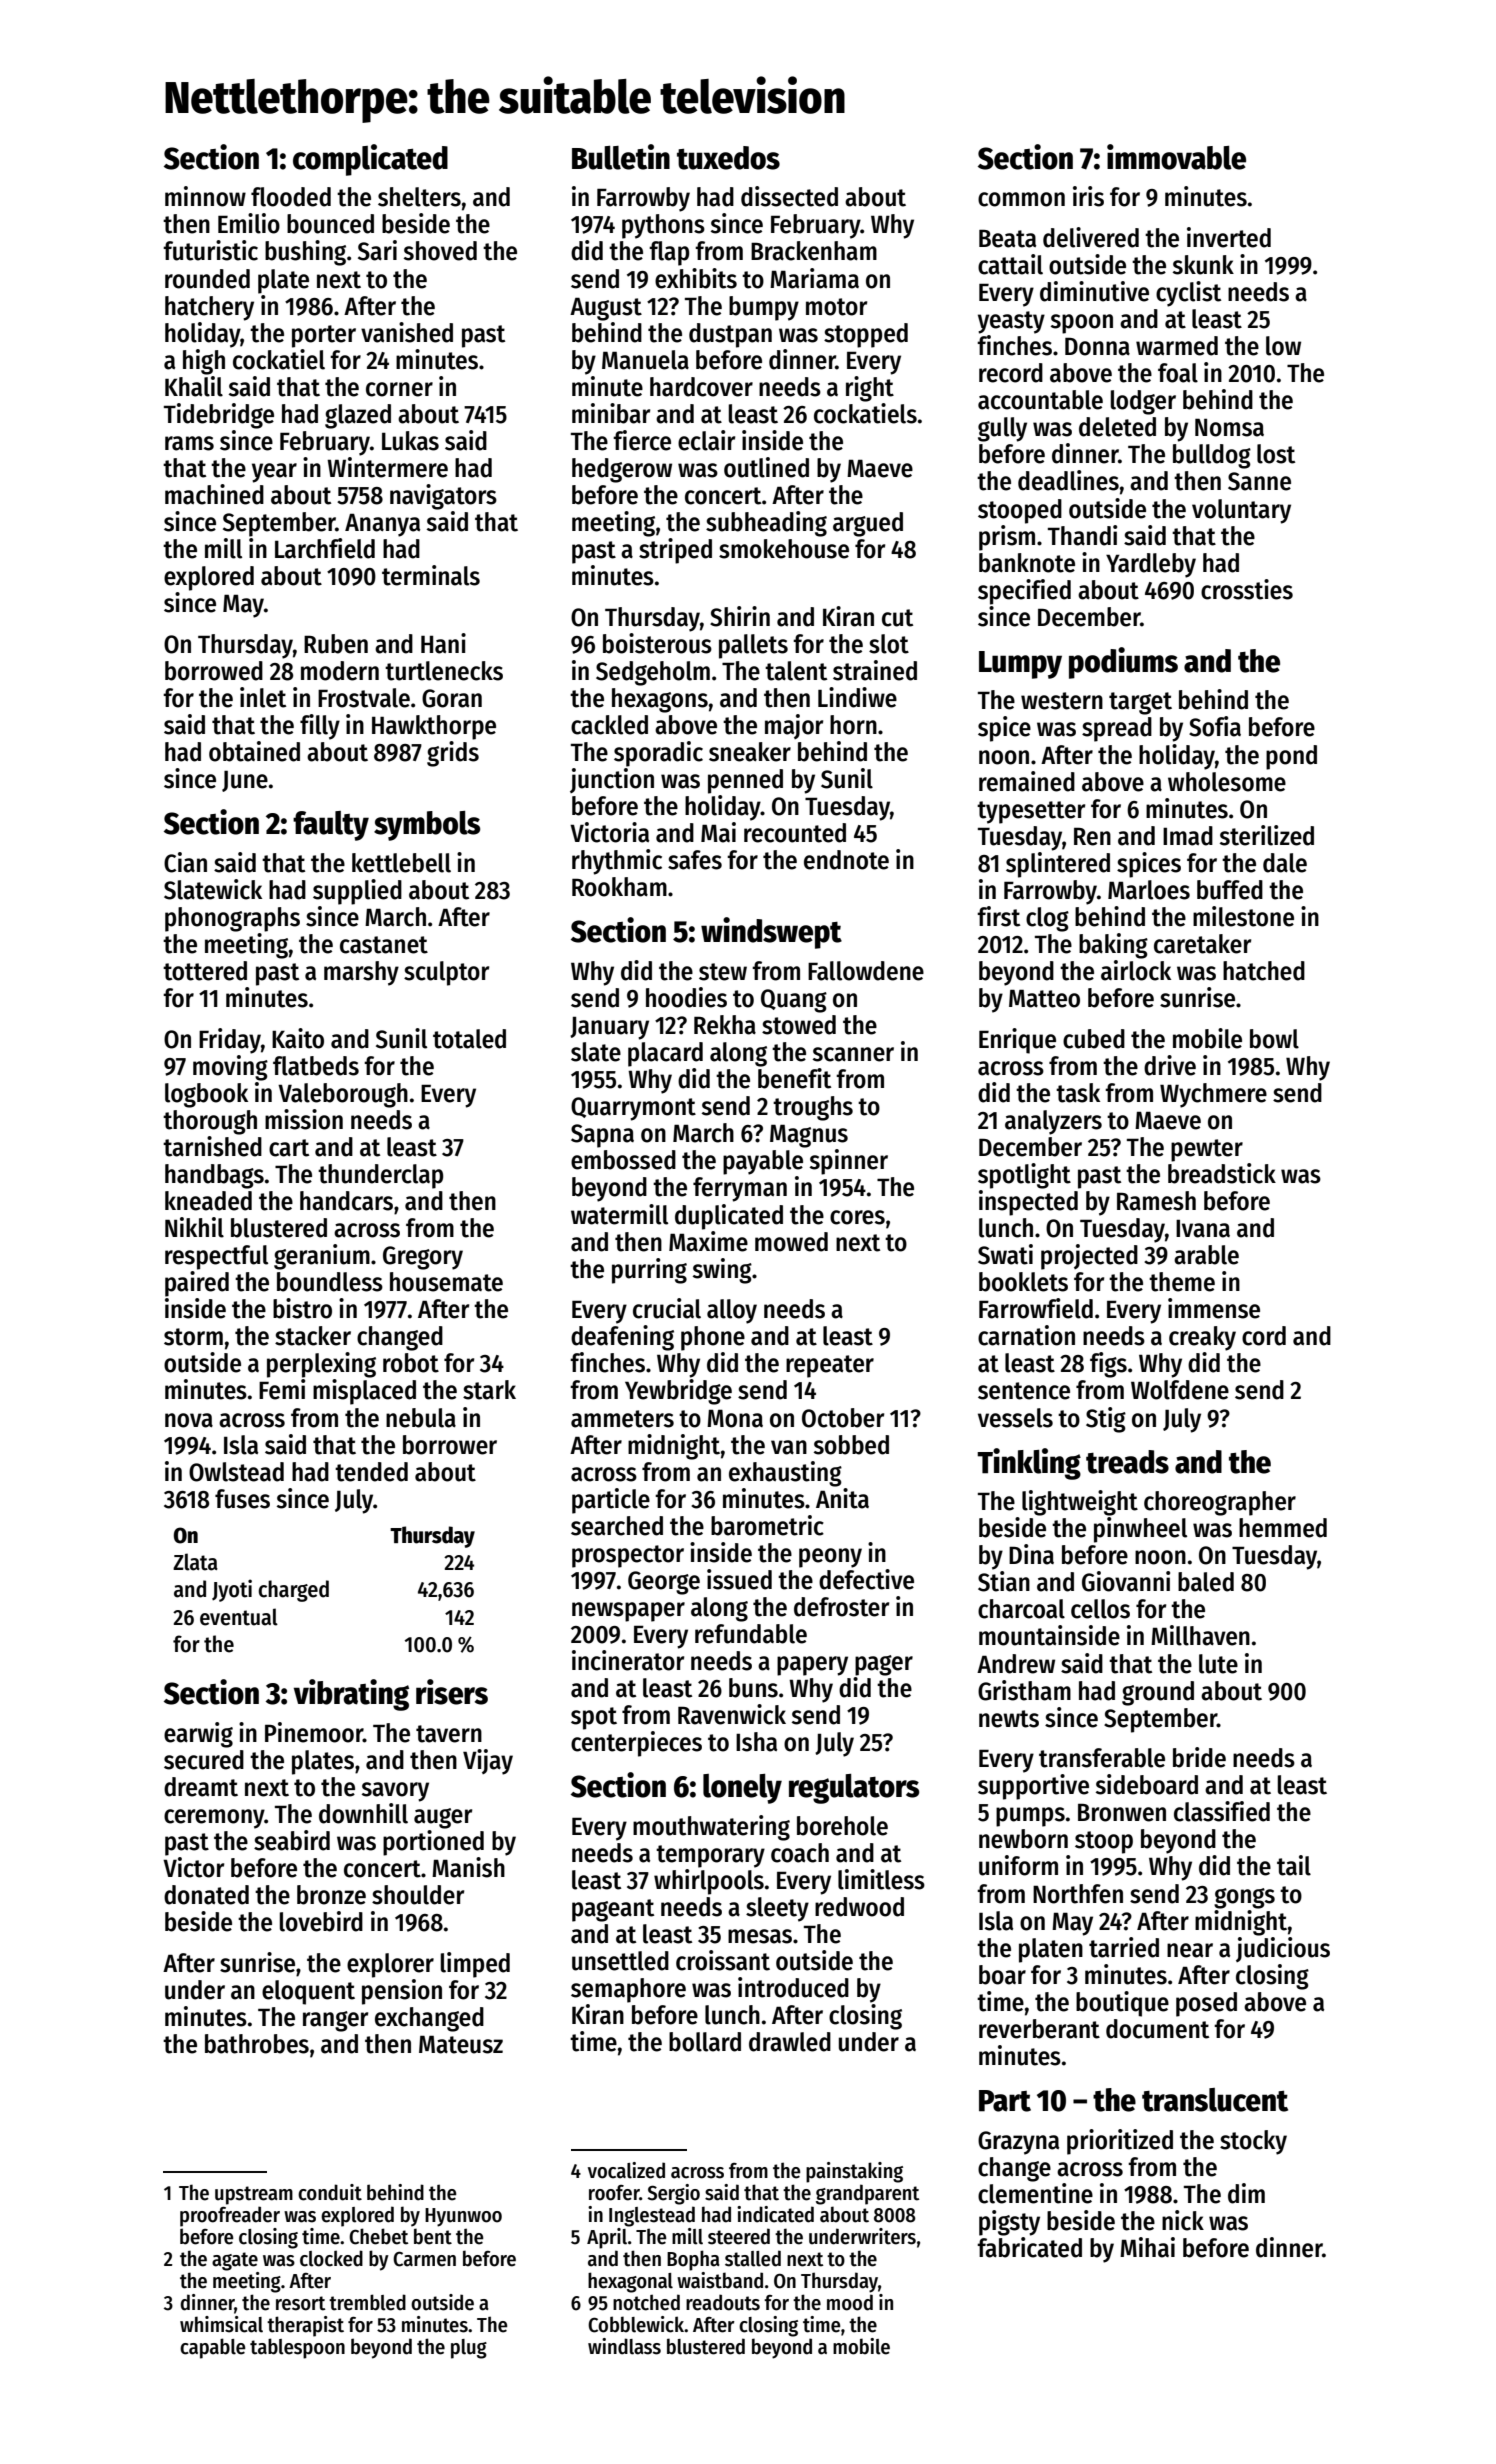 This document has width=1496, height=2464. What do you see at coordinates (728, 158) in the document?
I see `tuxedos` at bounding box center [728, 158].
